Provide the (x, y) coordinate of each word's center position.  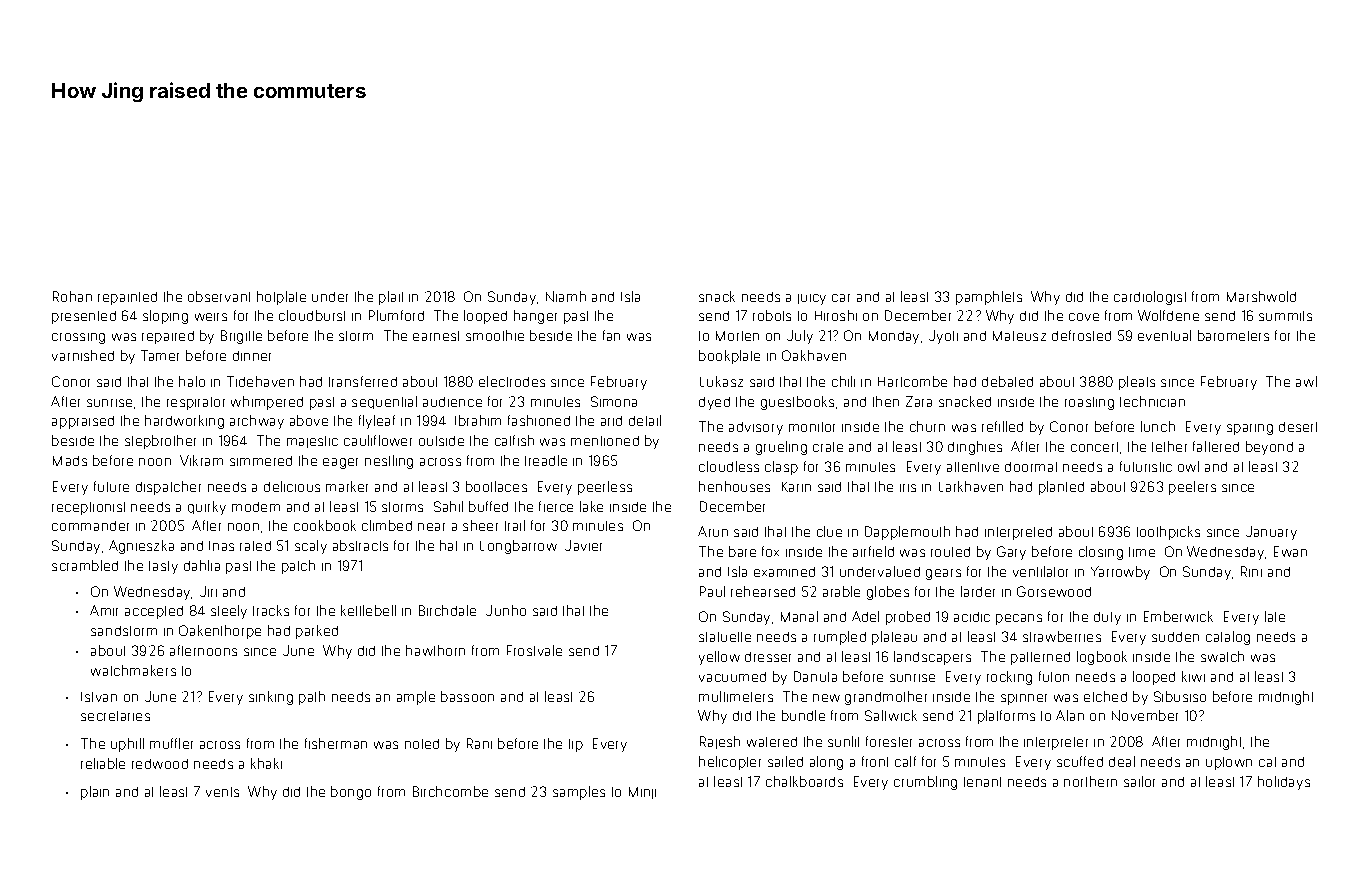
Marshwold (1261, 296)
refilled (1002, 426)
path (312, 698)
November (1145, 715)
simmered (261, 461)
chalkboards (804, 781)
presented (84, 317)
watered (772, 742)
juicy (812, 299)
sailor (1139, 781)
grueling (781, 448)
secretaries (115, 716)
